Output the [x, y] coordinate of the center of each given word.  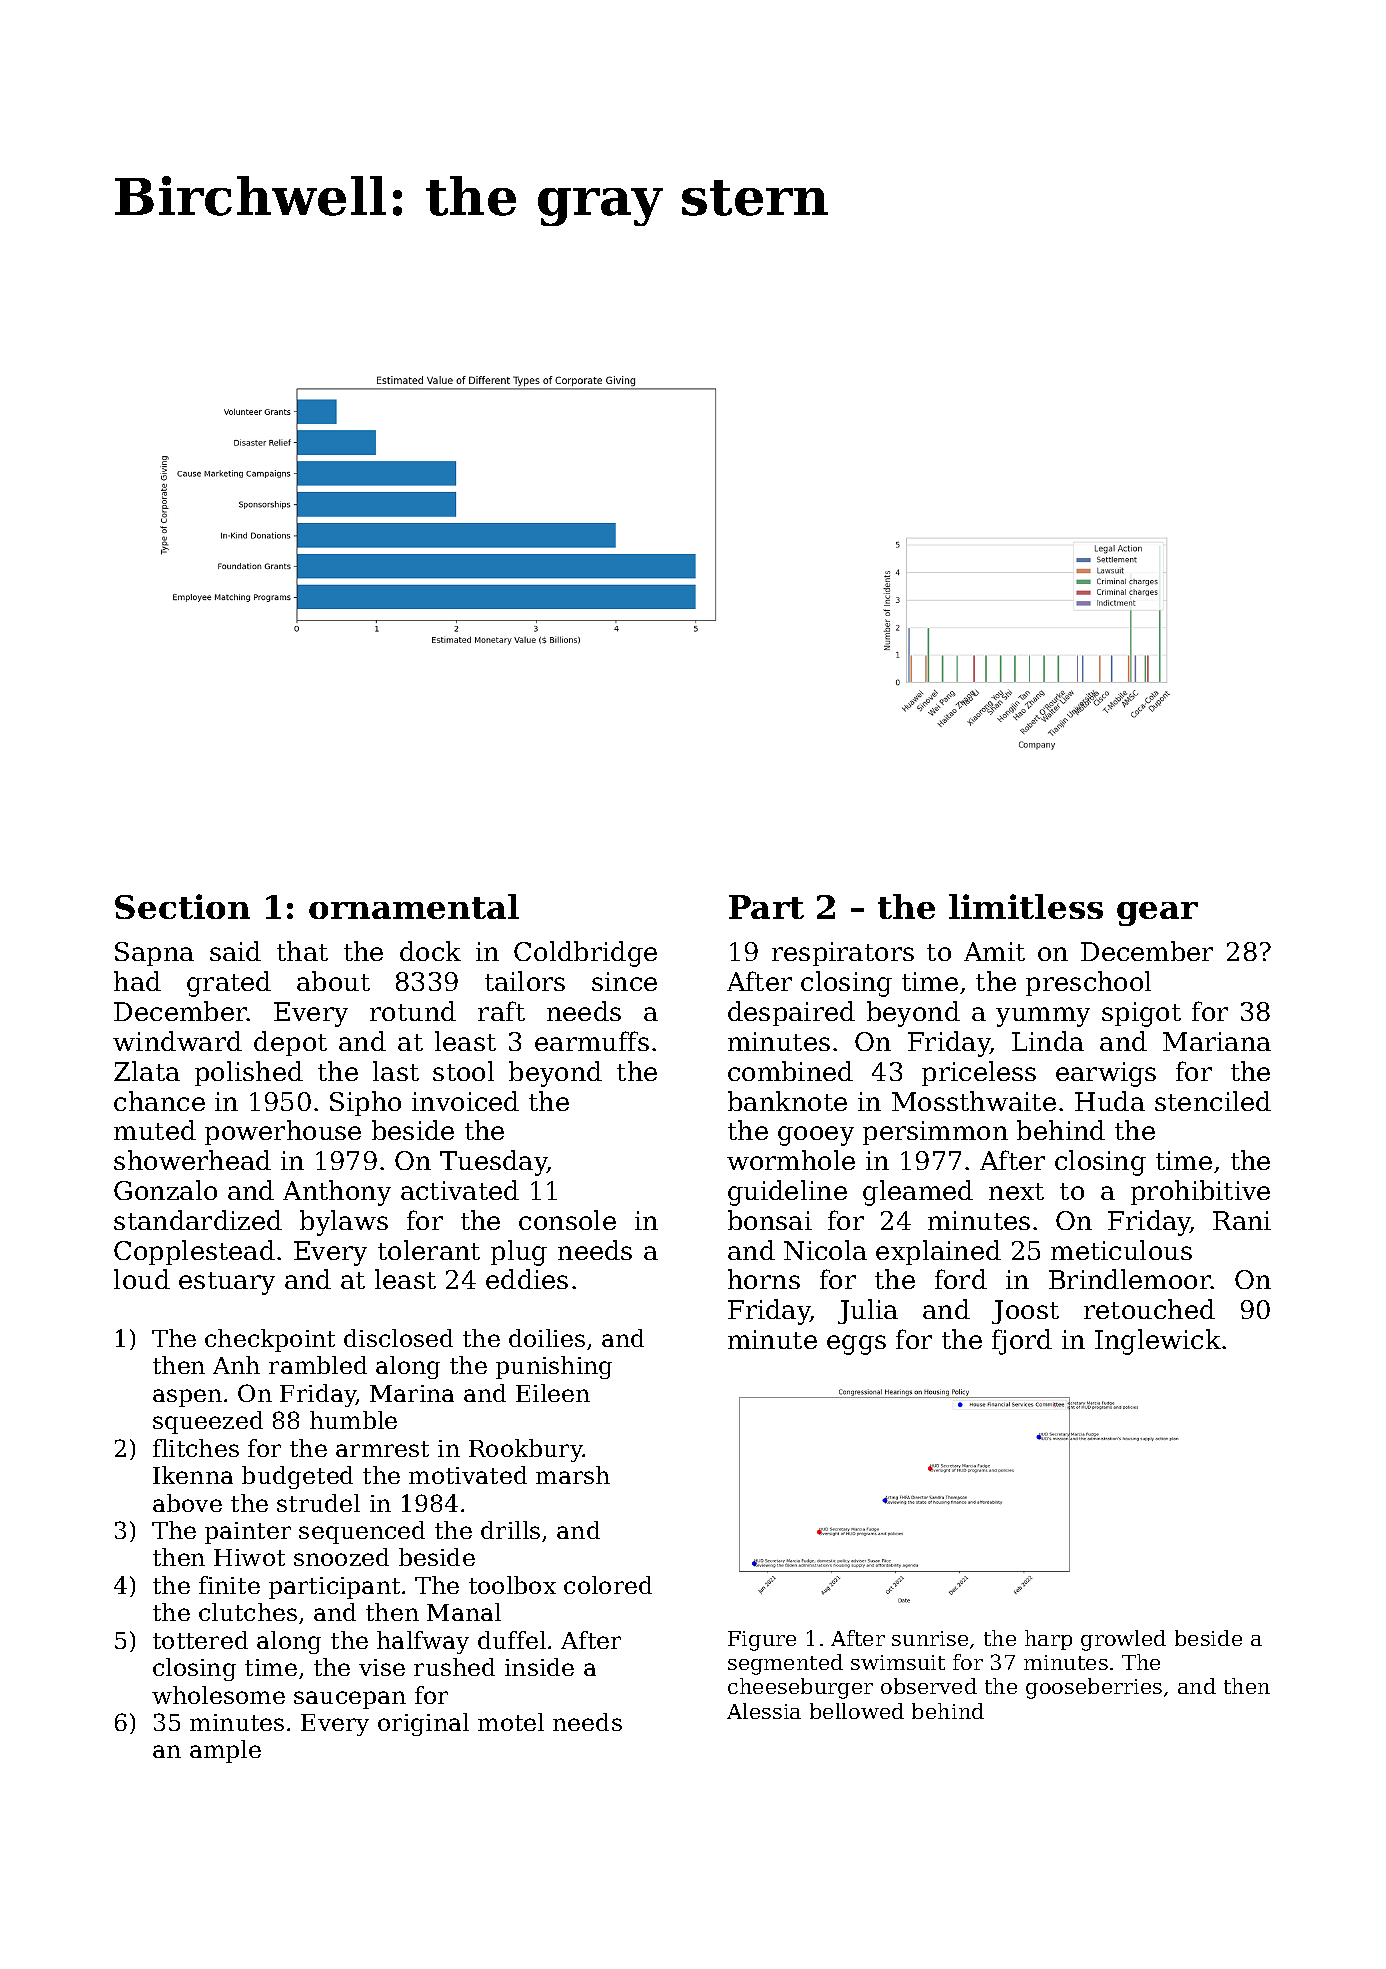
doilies [547, 1338]
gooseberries [1094, 1688]
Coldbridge [585, 954]
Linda [1048, 1041]
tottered [200, 1640]
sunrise [930, 1638]
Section [182, 906]
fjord [1022, 1342]
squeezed [208, 1422]
